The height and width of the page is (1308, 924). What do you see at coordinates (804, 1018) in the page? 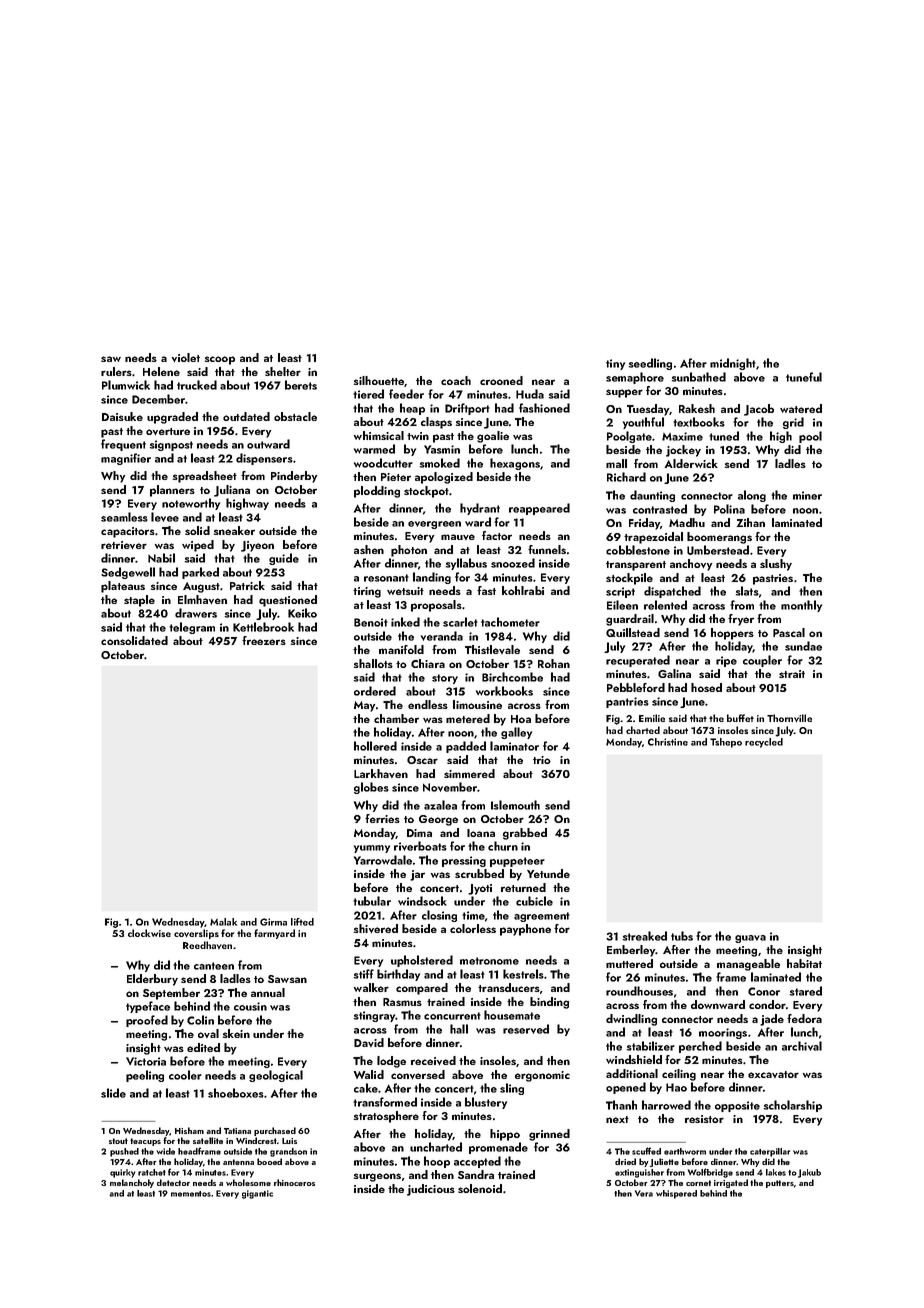
I see `fedora` at bounding box center [804, 1018].
